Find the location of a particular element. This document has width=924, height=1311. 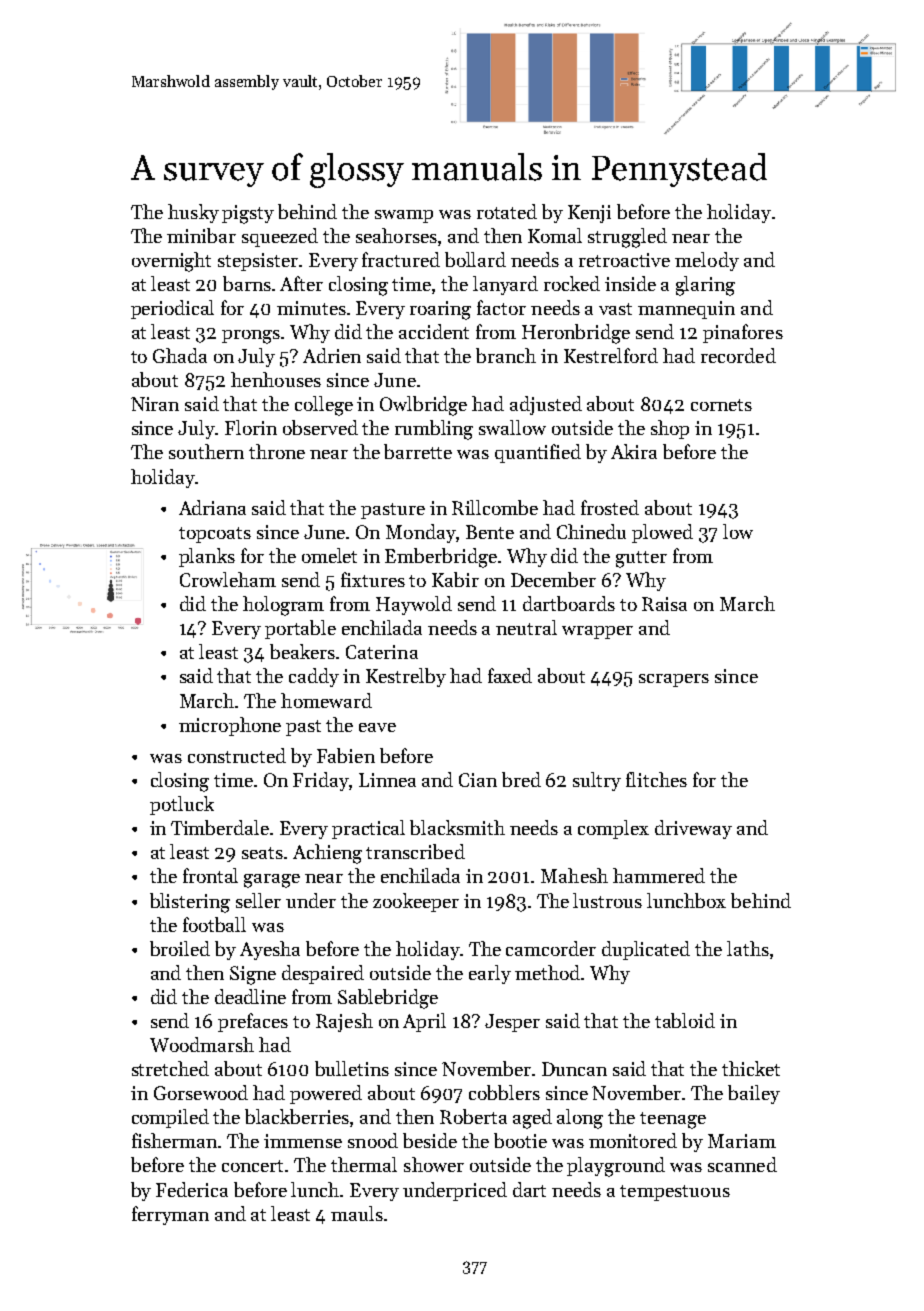

swamp is located at coordinates (404, 216).
